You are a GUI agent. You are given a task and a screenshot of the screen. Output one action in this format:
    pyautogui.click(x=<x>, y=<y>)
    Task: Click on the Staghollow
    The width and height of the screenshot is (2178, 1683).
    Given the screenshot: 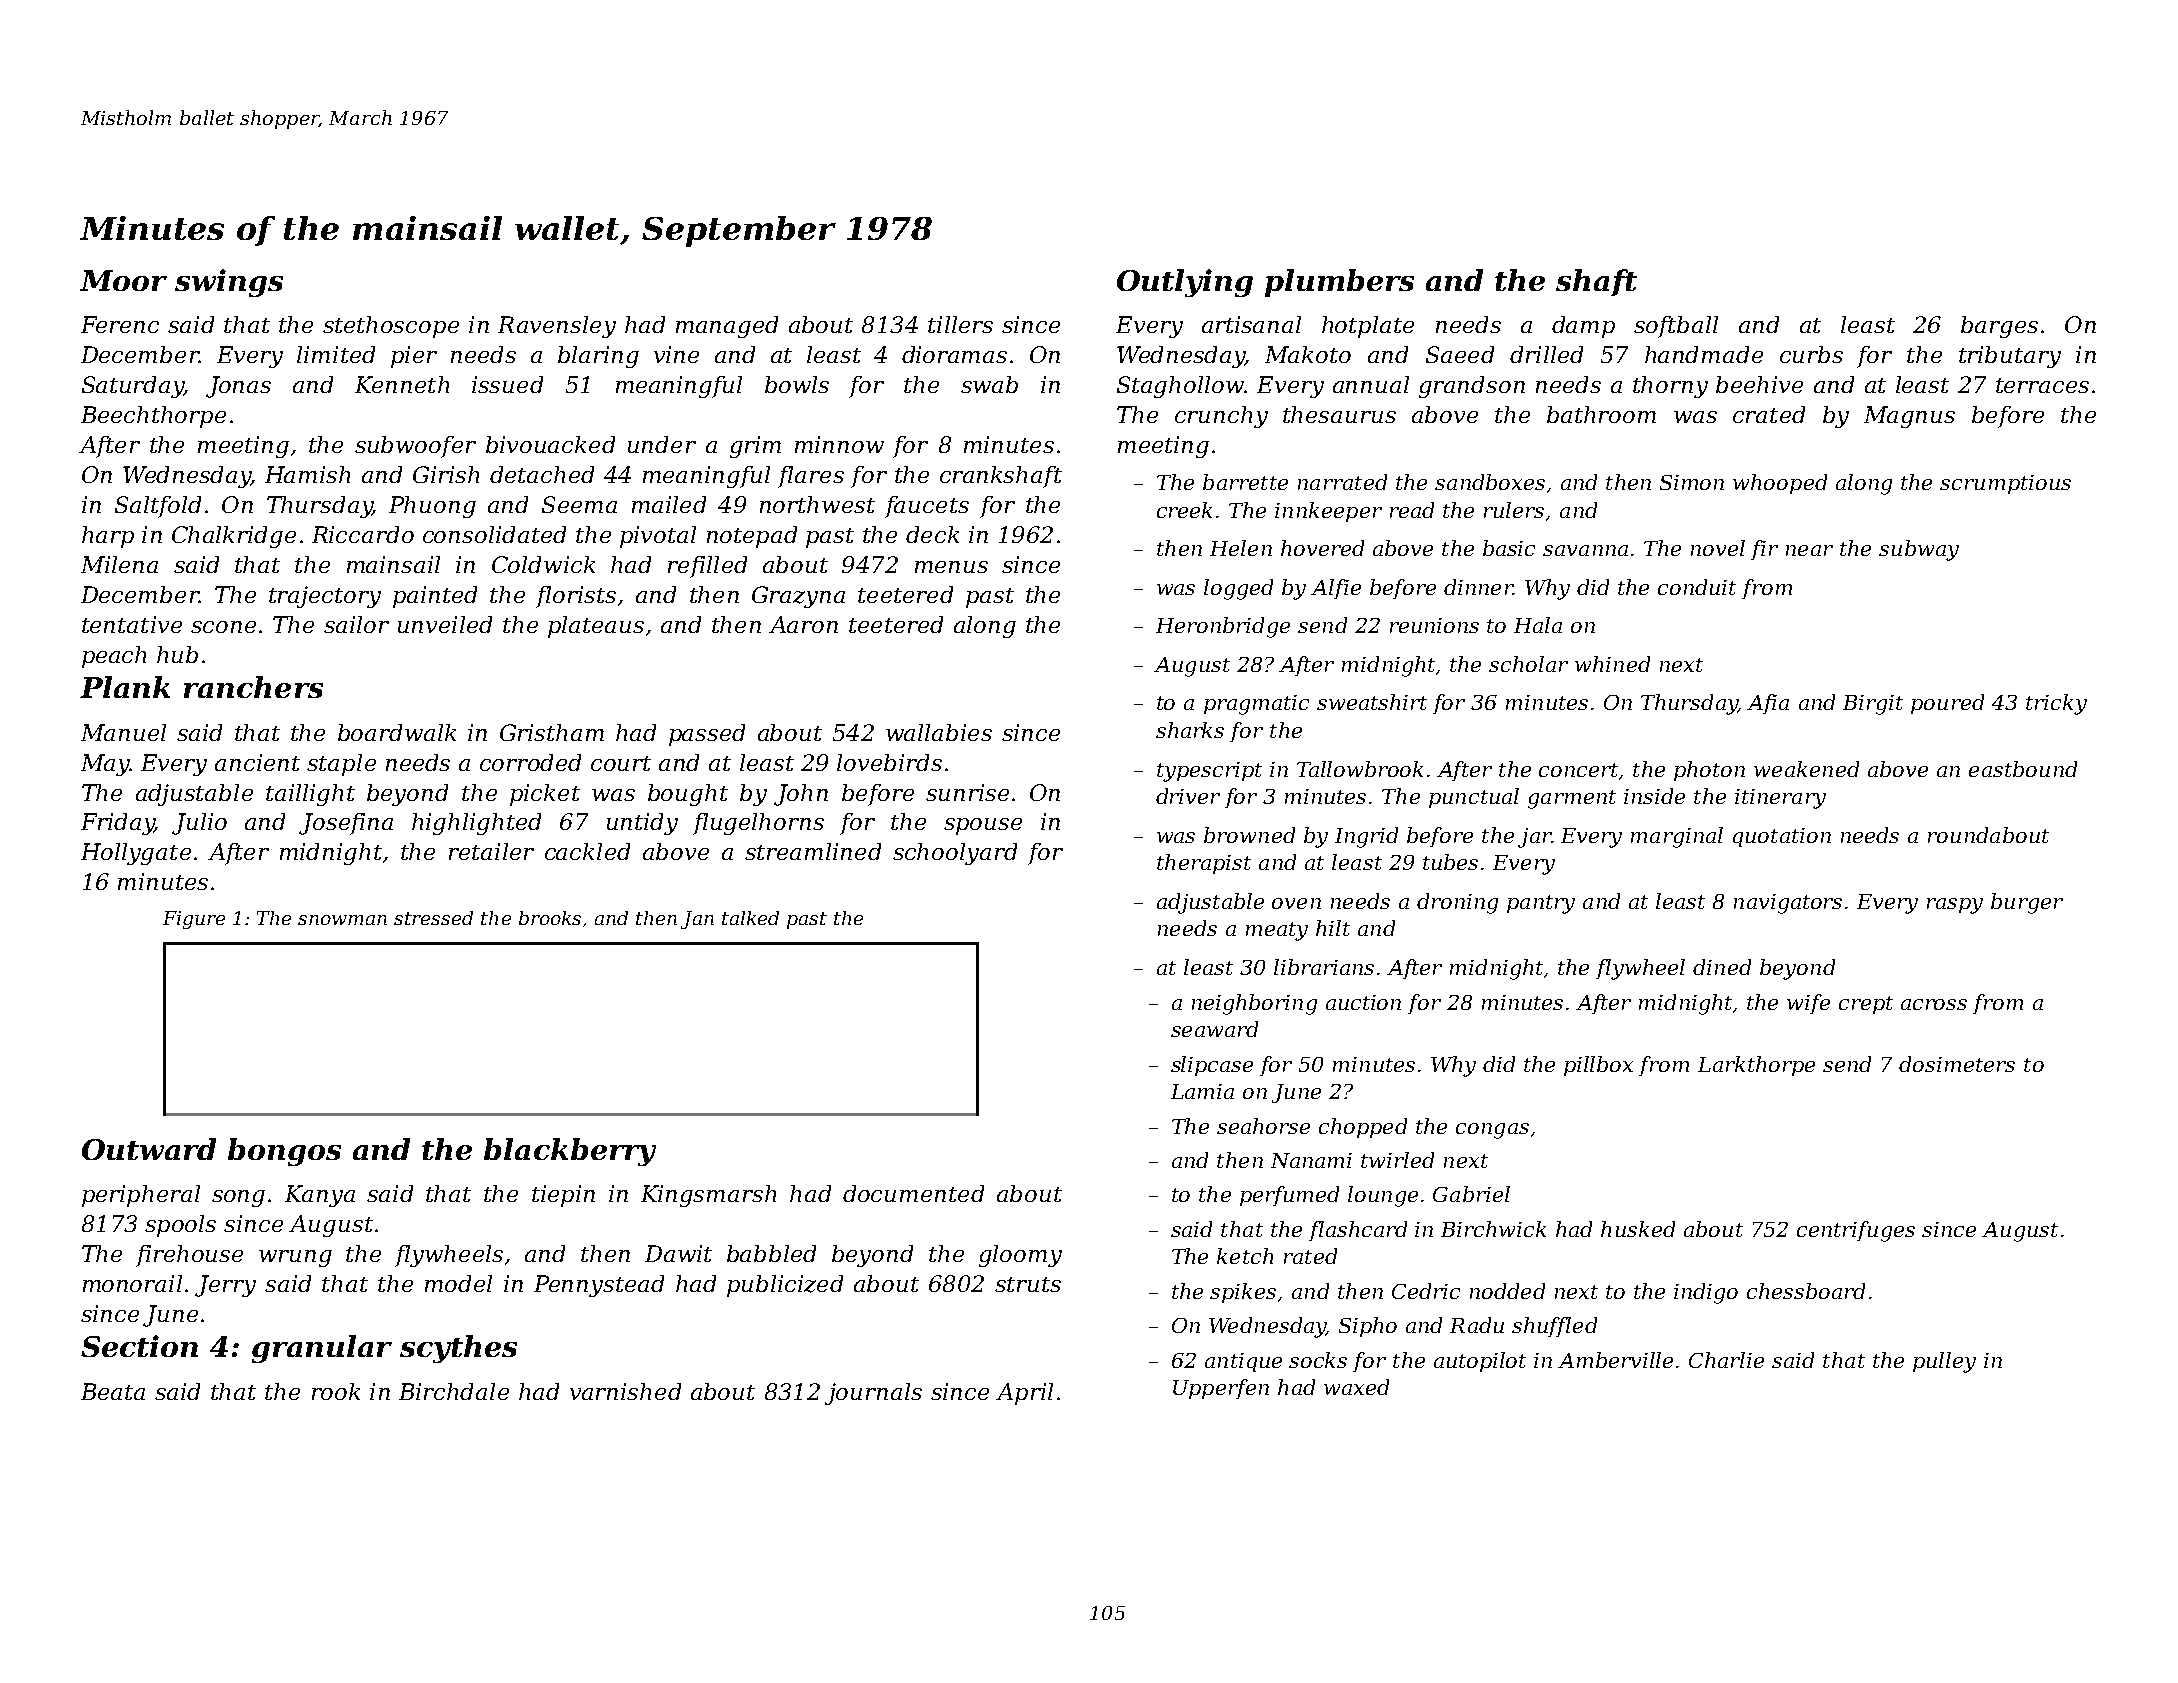 What is the action you would take?
    pyautogui.click(x=1180, y=387)
